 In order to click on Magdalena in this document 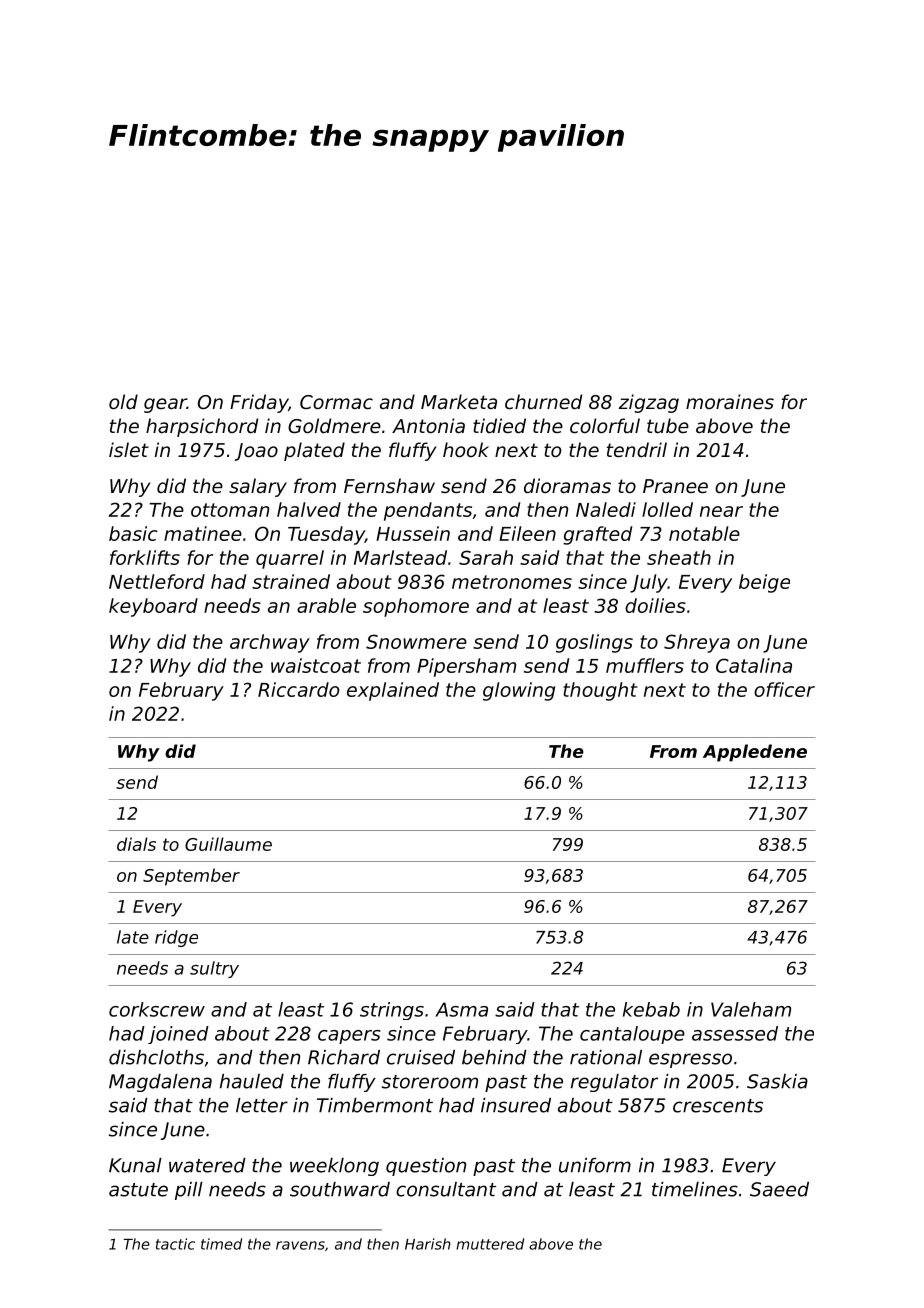, I will do `click(160, 1083)`.
